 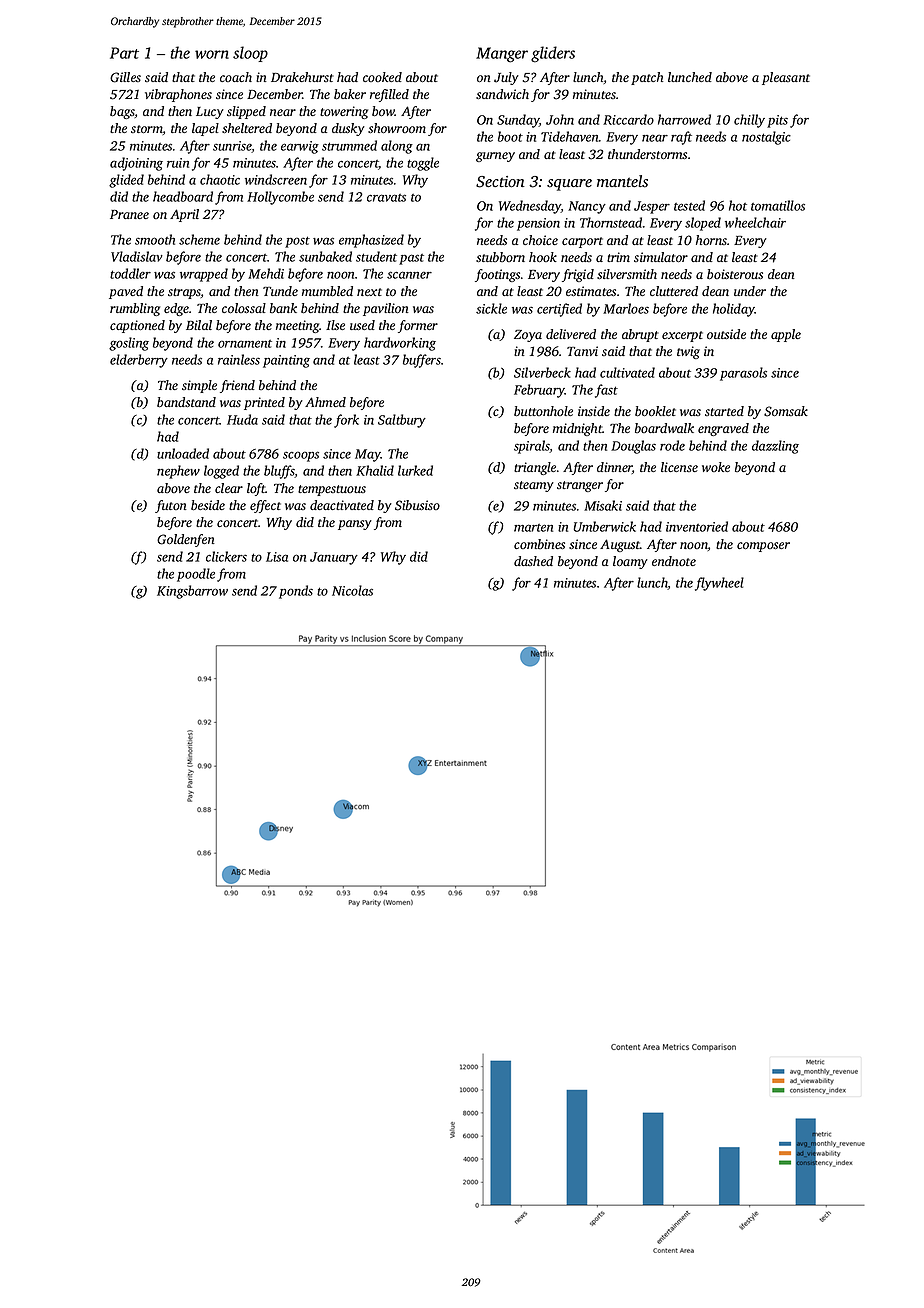 What do you see at coordinates (502, 94) in the screenshot?
I see `sandwich` at bounding box center [502, 94].
